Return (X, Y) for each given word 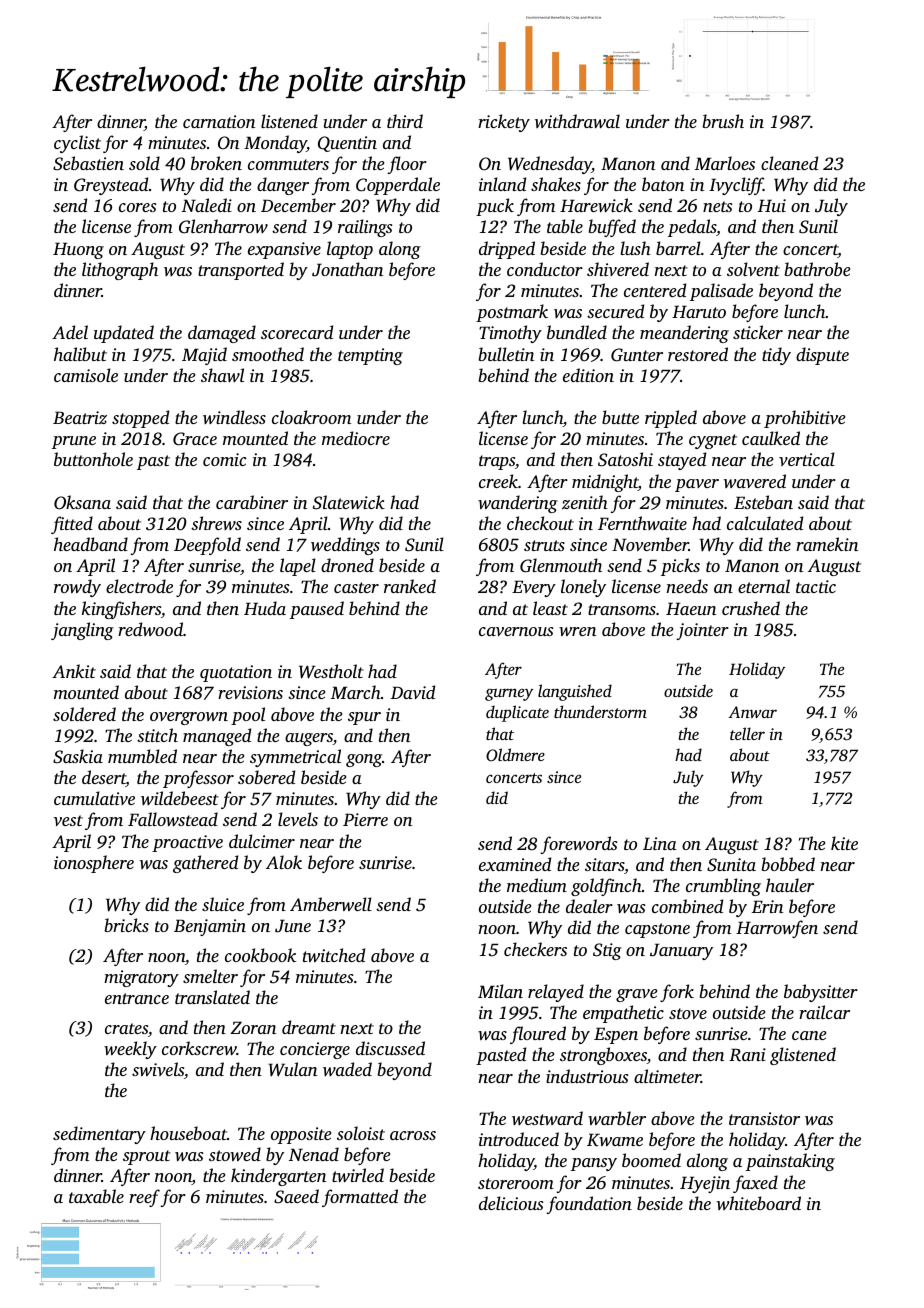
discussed (390, 1048)
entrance (137, 998)
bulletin (506, 354)
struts (544, 545)
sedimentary (99, 1135)
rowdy (77, 588)
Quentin (347, 144)
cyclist (77, 144)
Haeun (691, 608)
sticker (758, 332)
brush (723, 121)
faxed (755, 1184)
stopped (140, 419)
